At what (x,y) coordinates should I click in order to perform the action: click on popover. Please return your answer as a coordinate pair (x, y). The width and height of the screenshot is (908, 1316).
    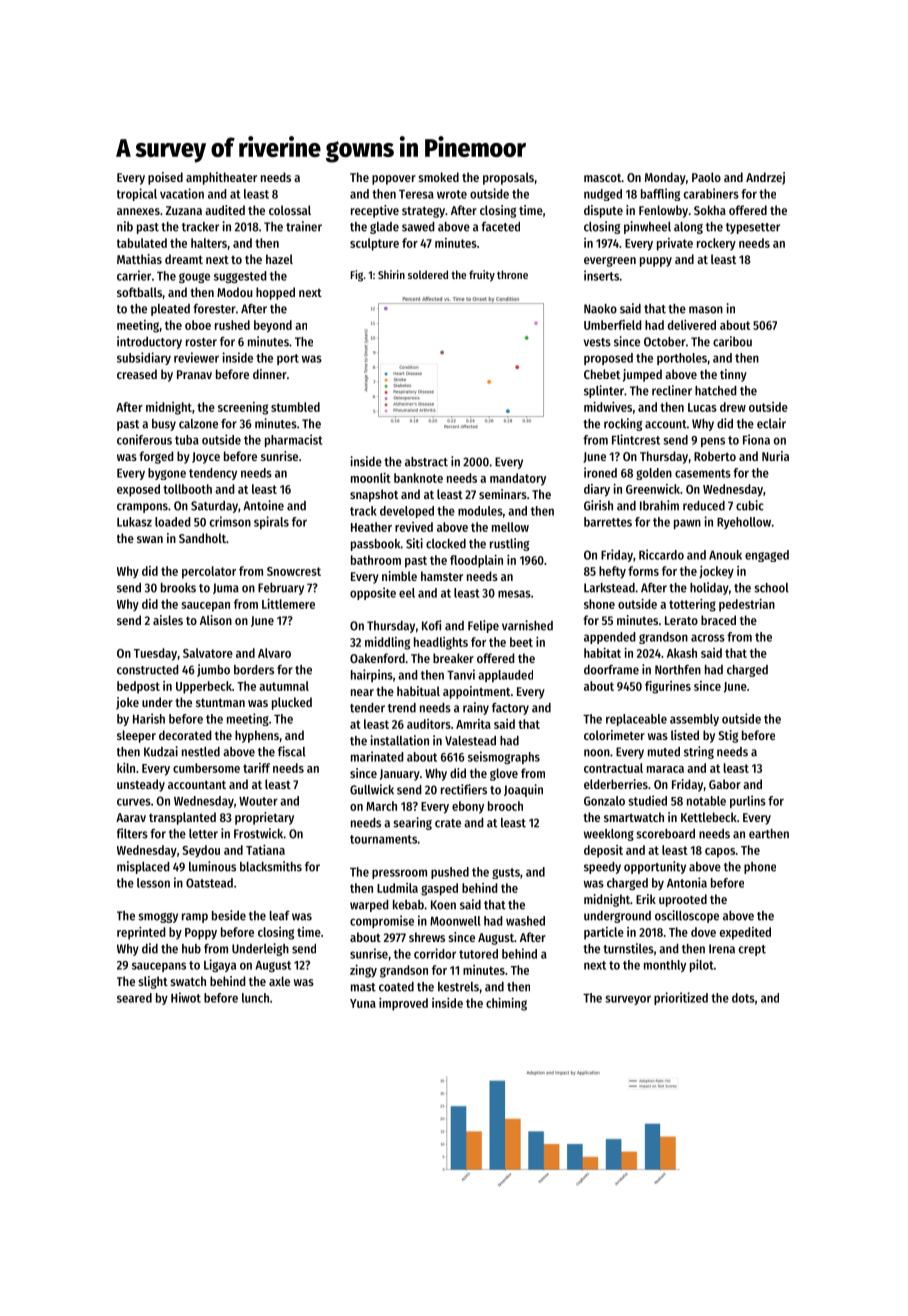
    Looking at the image, I should click on (394, 180).
